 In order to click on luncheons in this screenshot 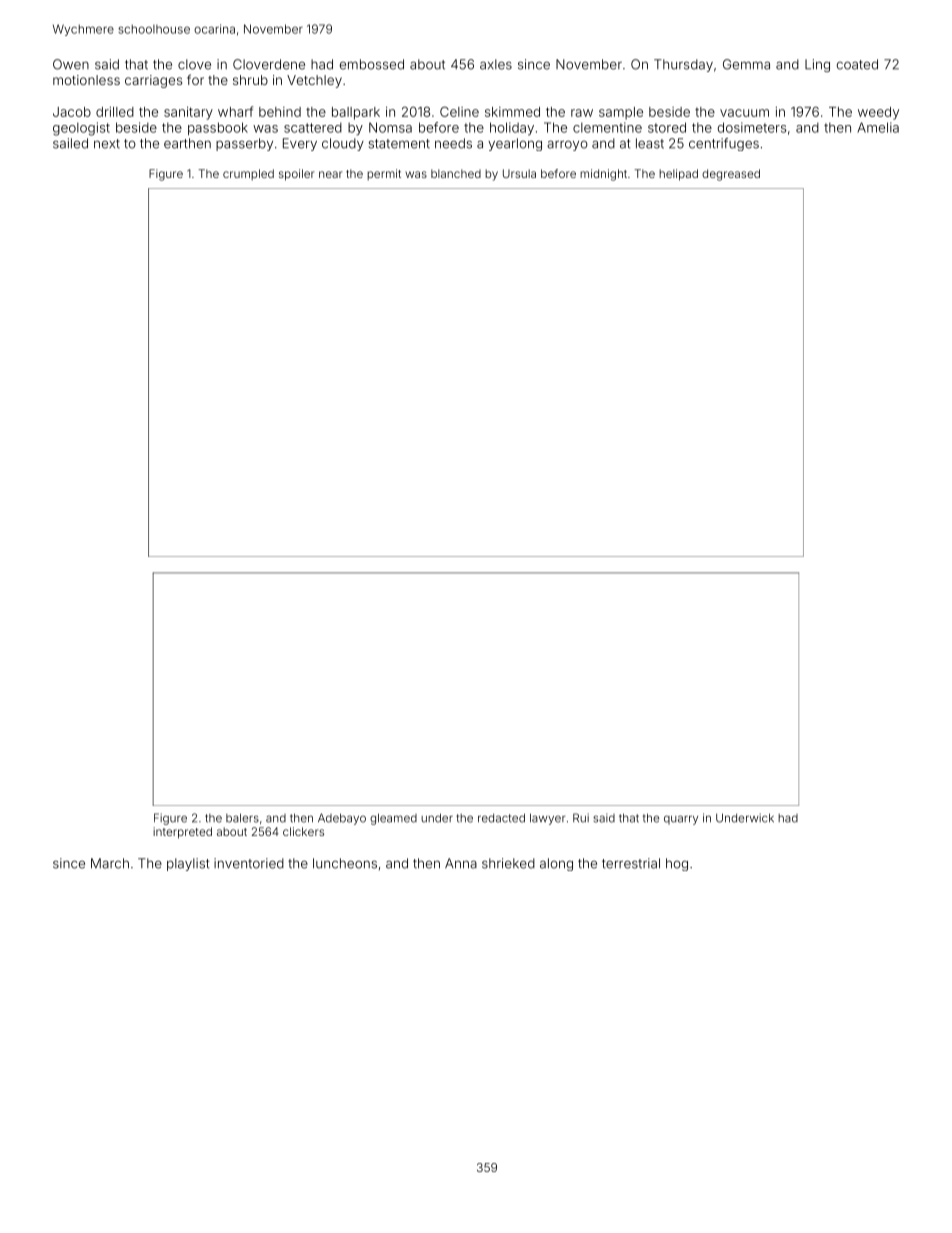, I will do `click(345, 863)`.
